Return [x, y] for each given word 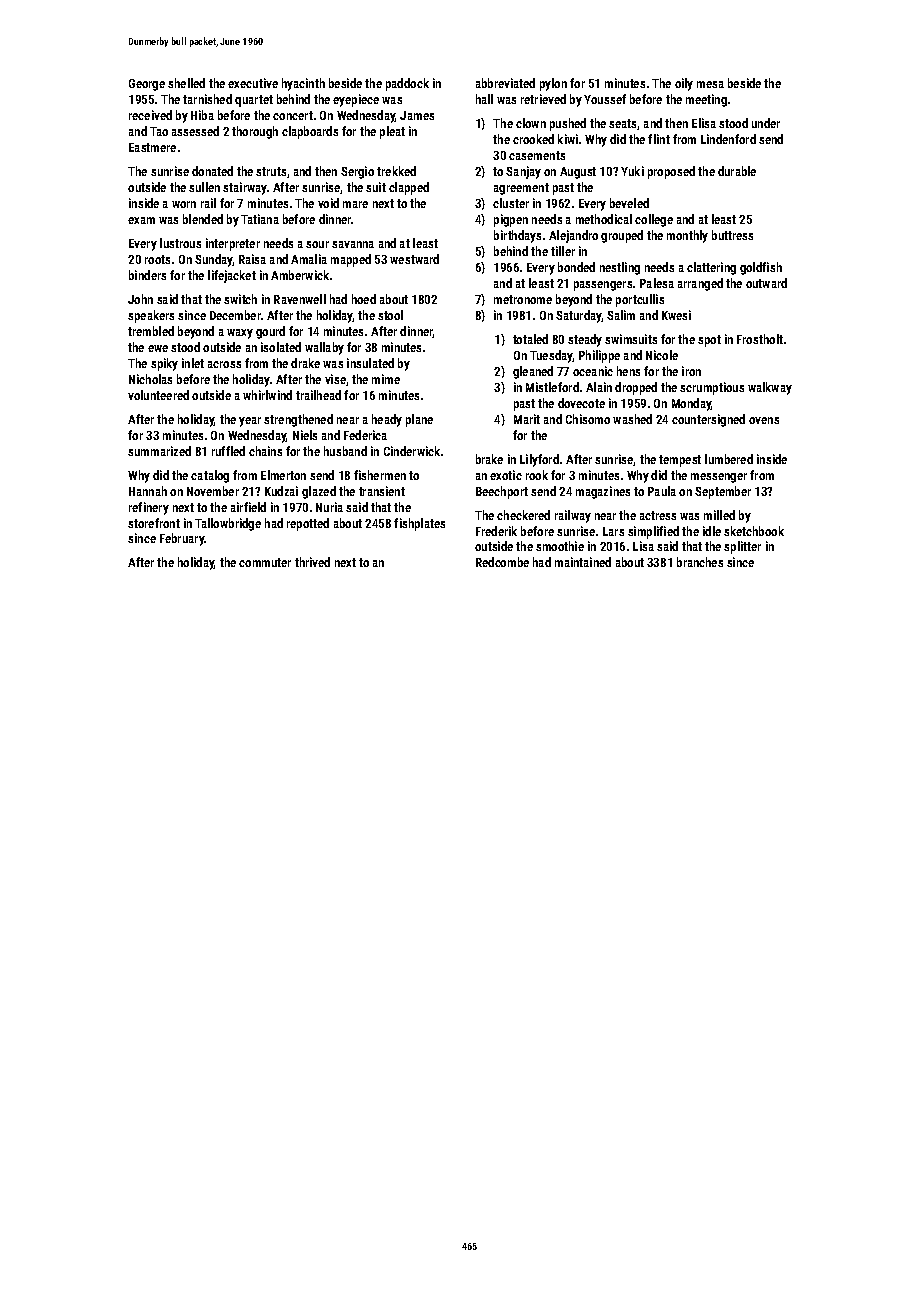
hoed [364, 299]
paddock [407, 84]
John [140, 299]
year [250, 422]
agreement [521, 189]
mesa [710, 84]
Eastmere [152, 147]
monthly [687, 236]
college [654, 220]
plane [419, 420]
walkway [770, 388]
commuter [265, 562]
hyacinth [303, 84]
